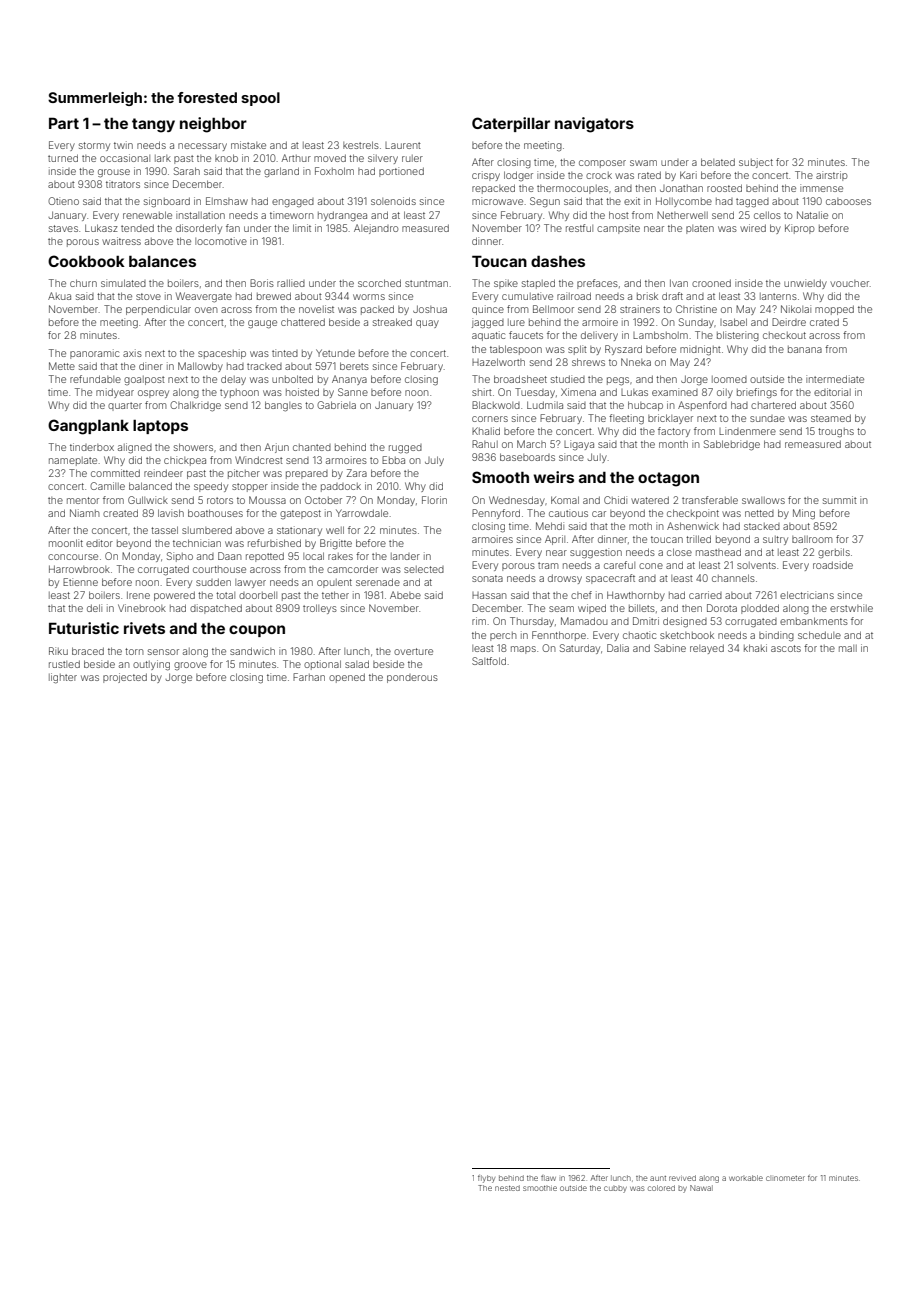  Describe the element at coordinates (63, 678) in the screenshot. I see `lighter` at that location.
